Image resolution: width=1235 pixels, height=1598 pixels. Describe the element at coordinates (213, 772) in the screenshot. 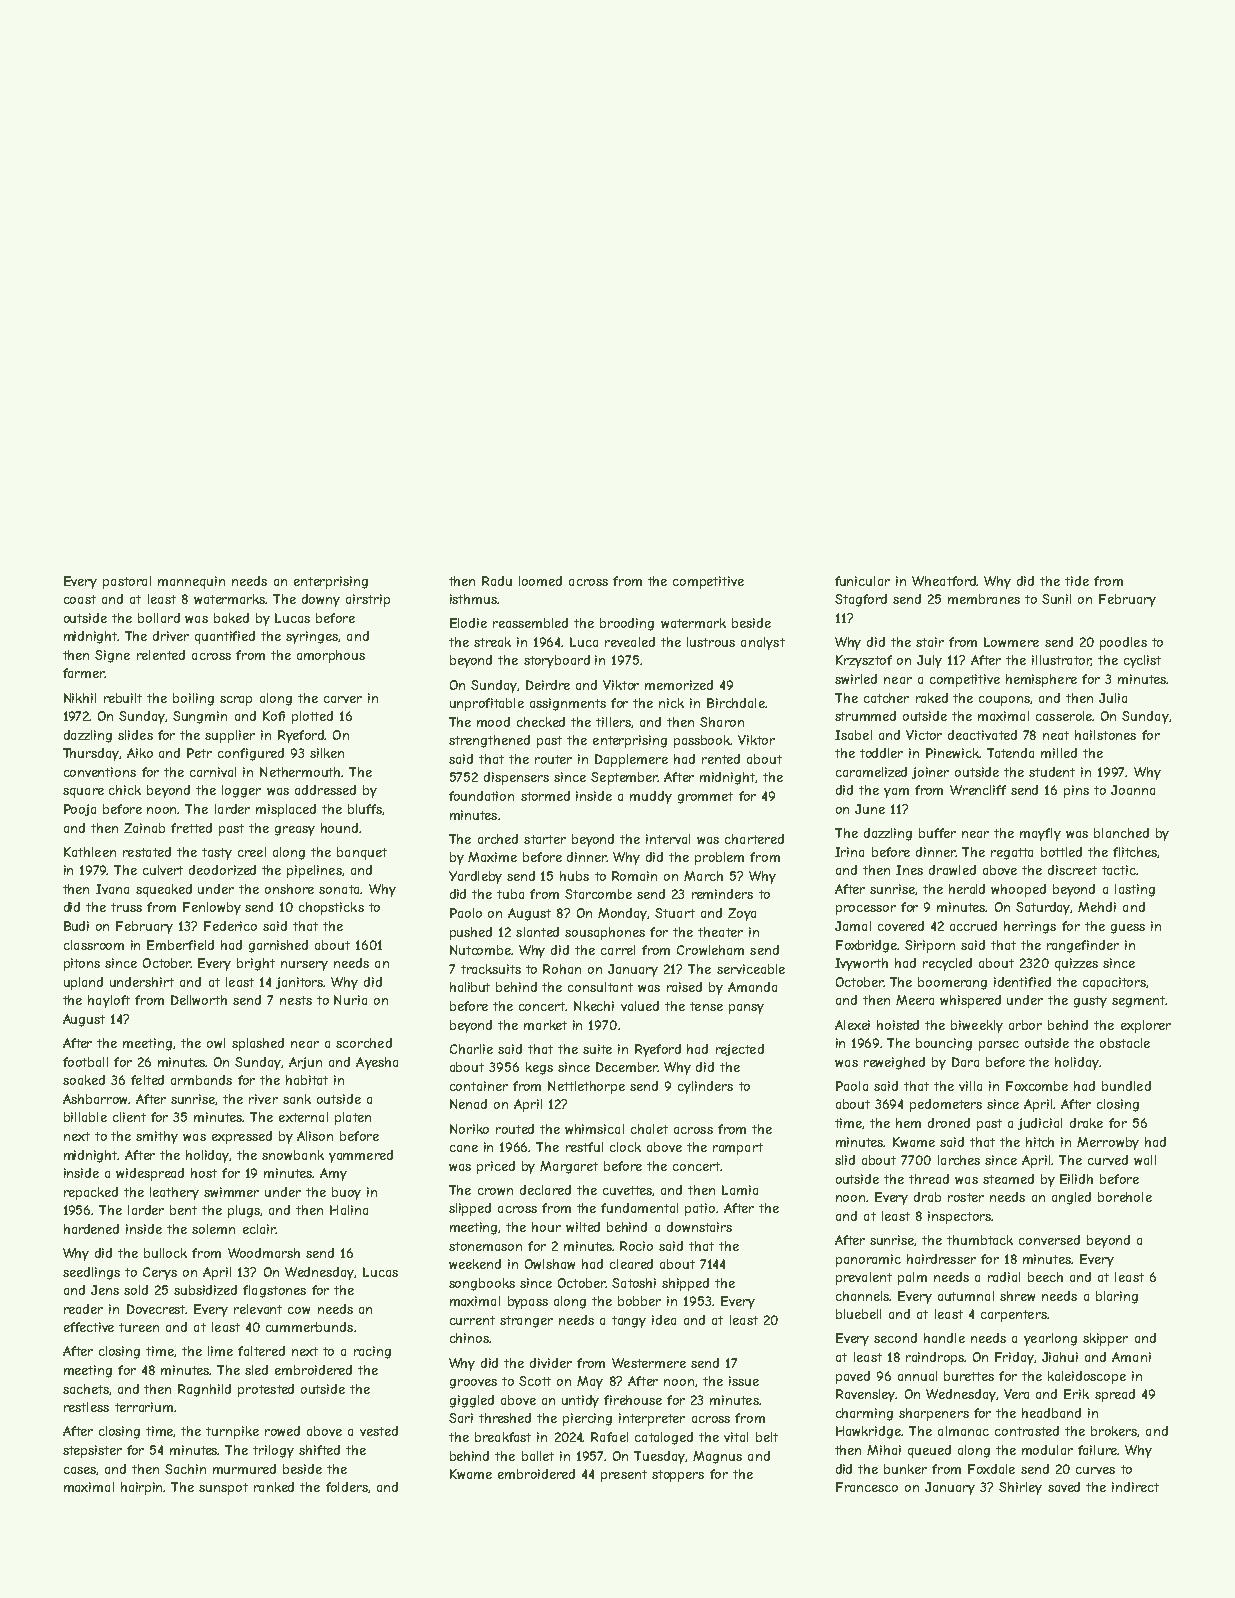

I see `carnival` at that location.
